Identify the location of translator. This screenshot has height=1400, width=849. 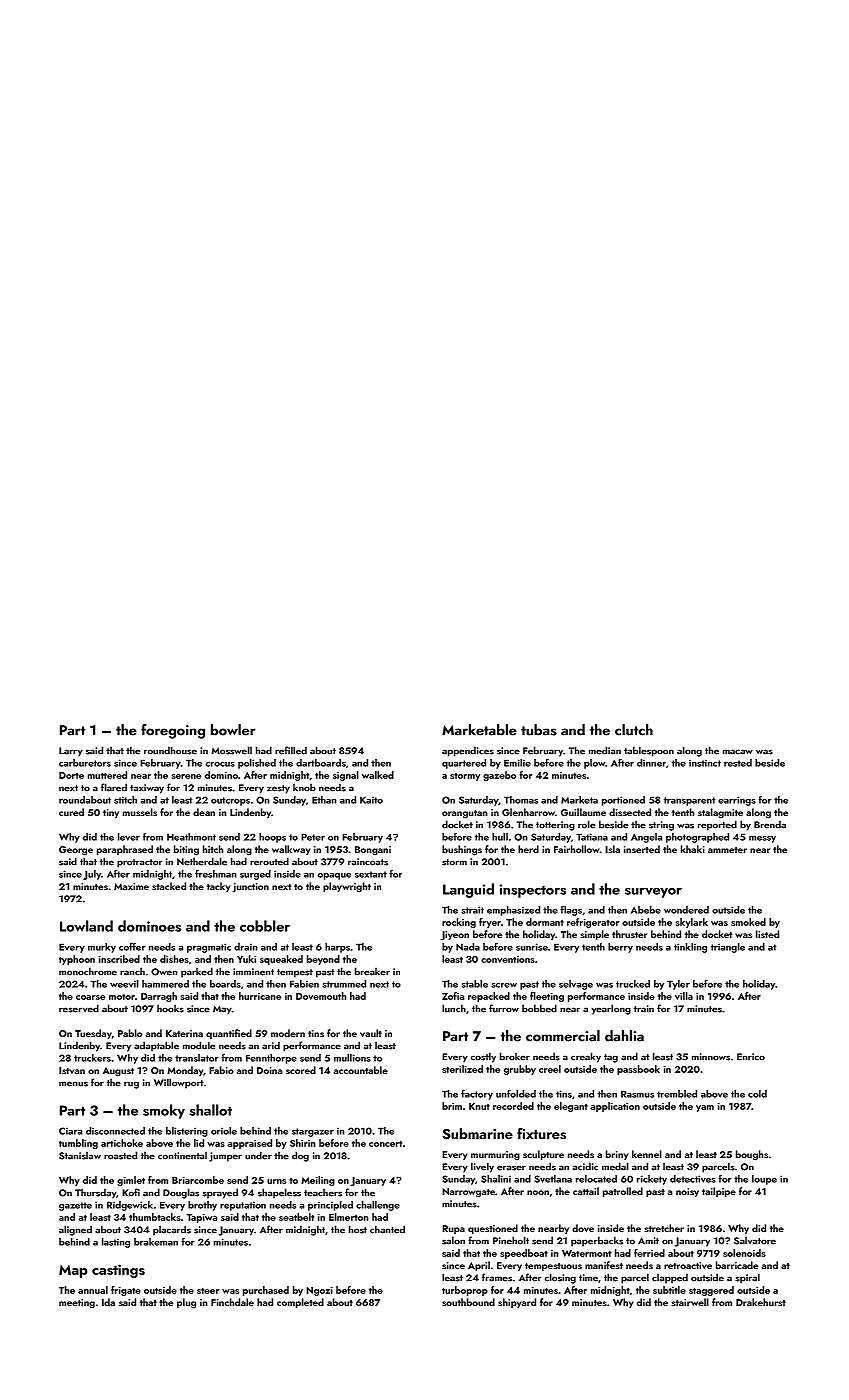
(197, 1058).
